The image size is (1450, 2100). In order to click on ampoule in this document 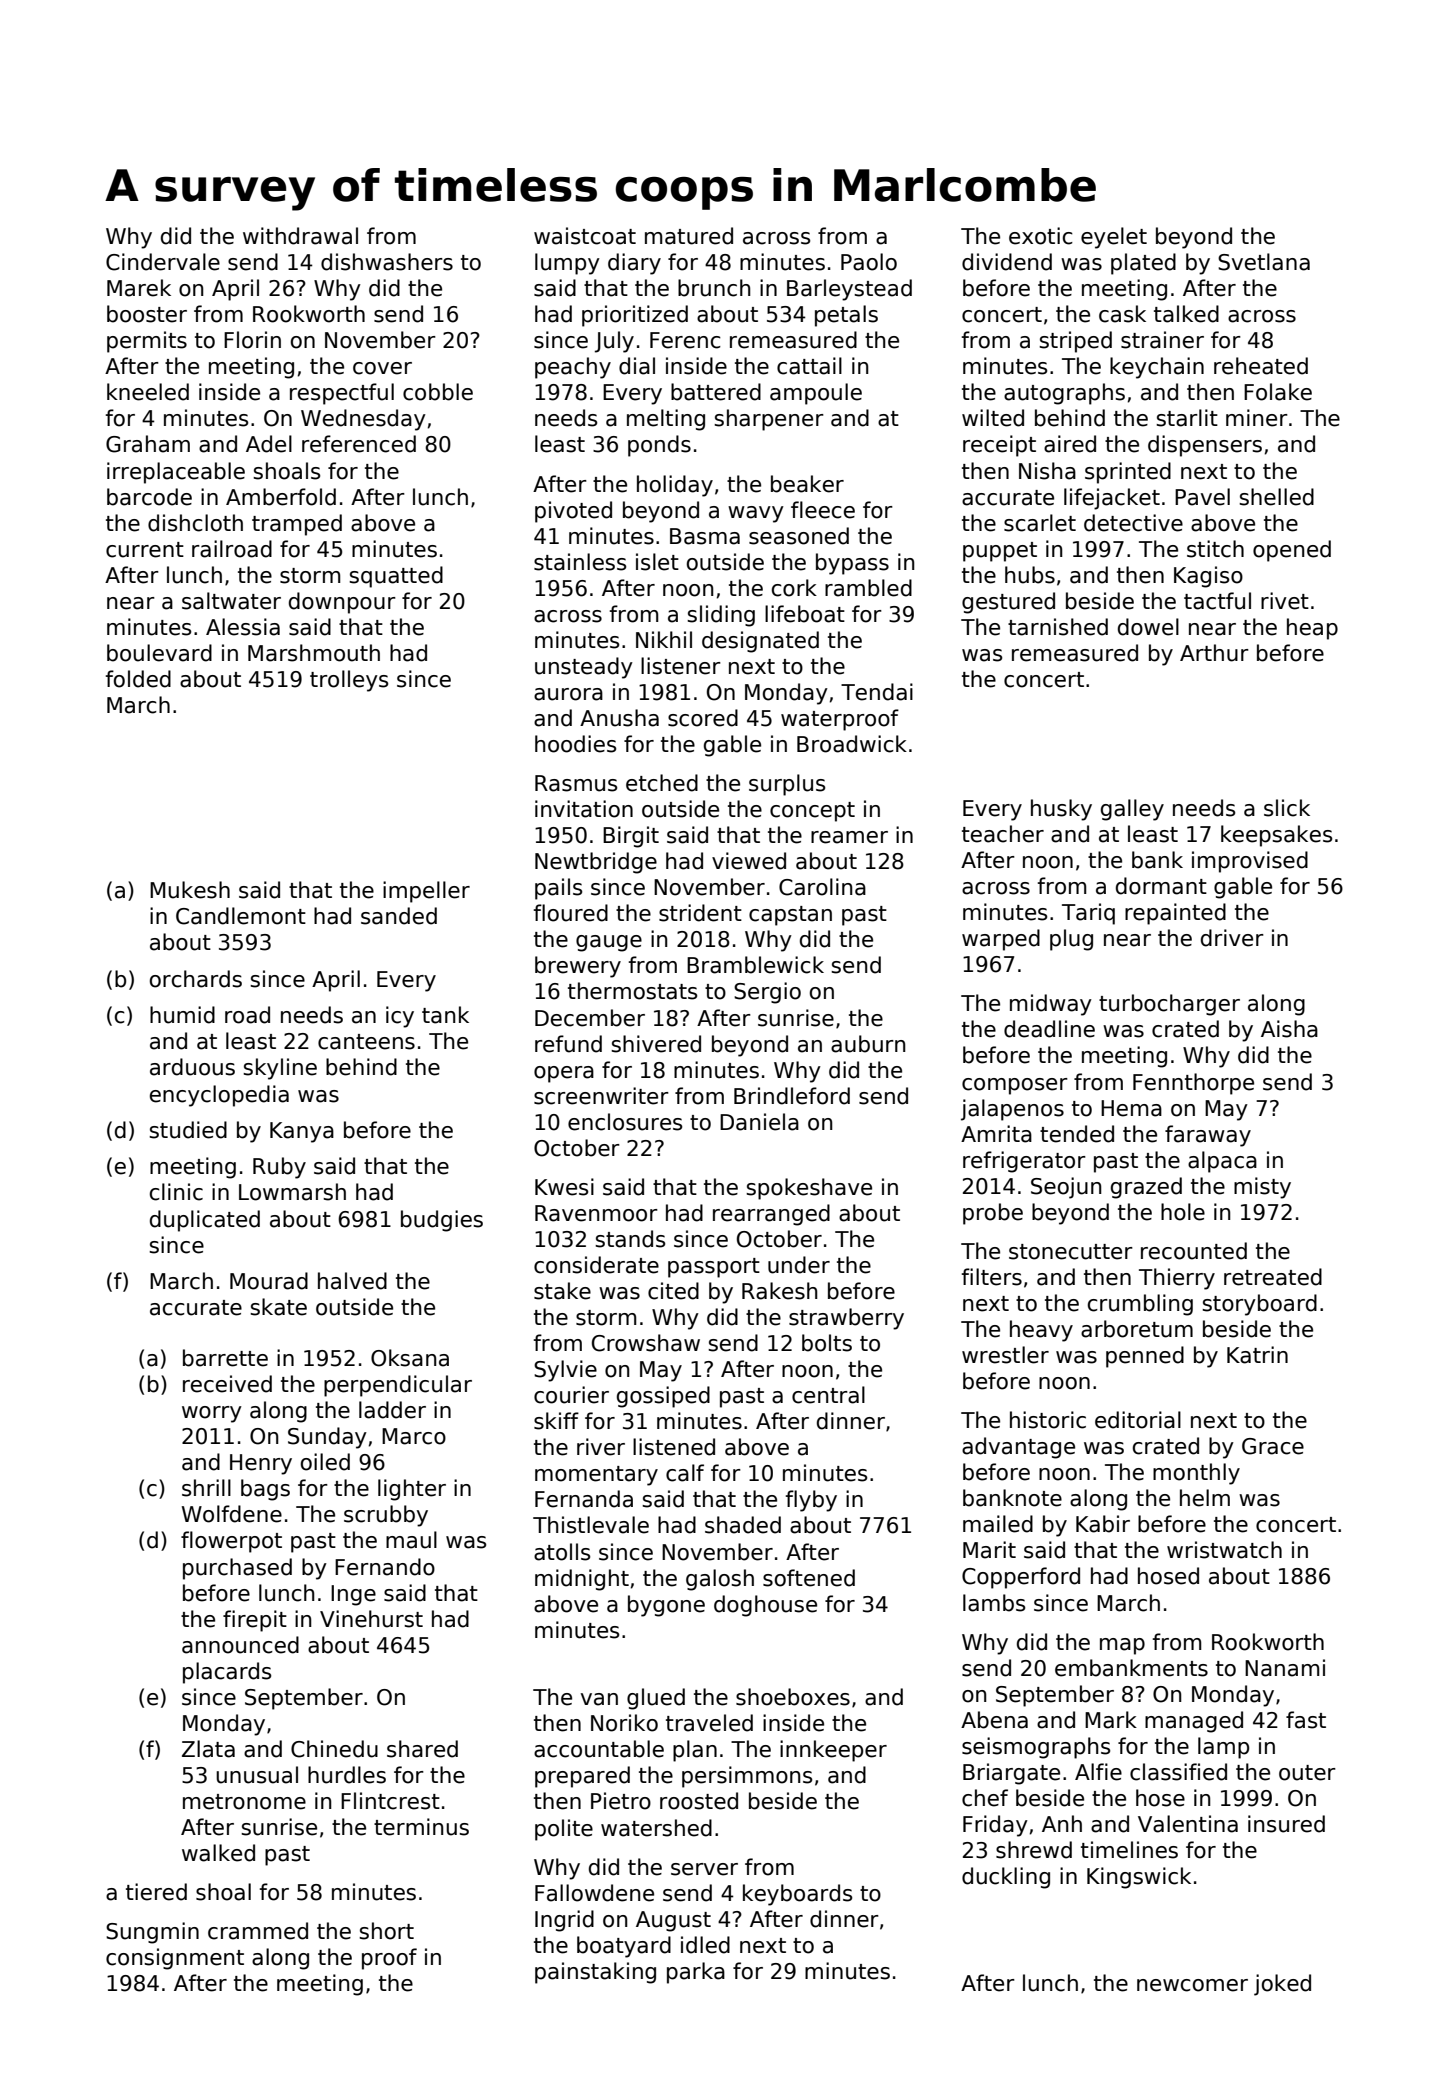, I will do `click(816, 394)`.
